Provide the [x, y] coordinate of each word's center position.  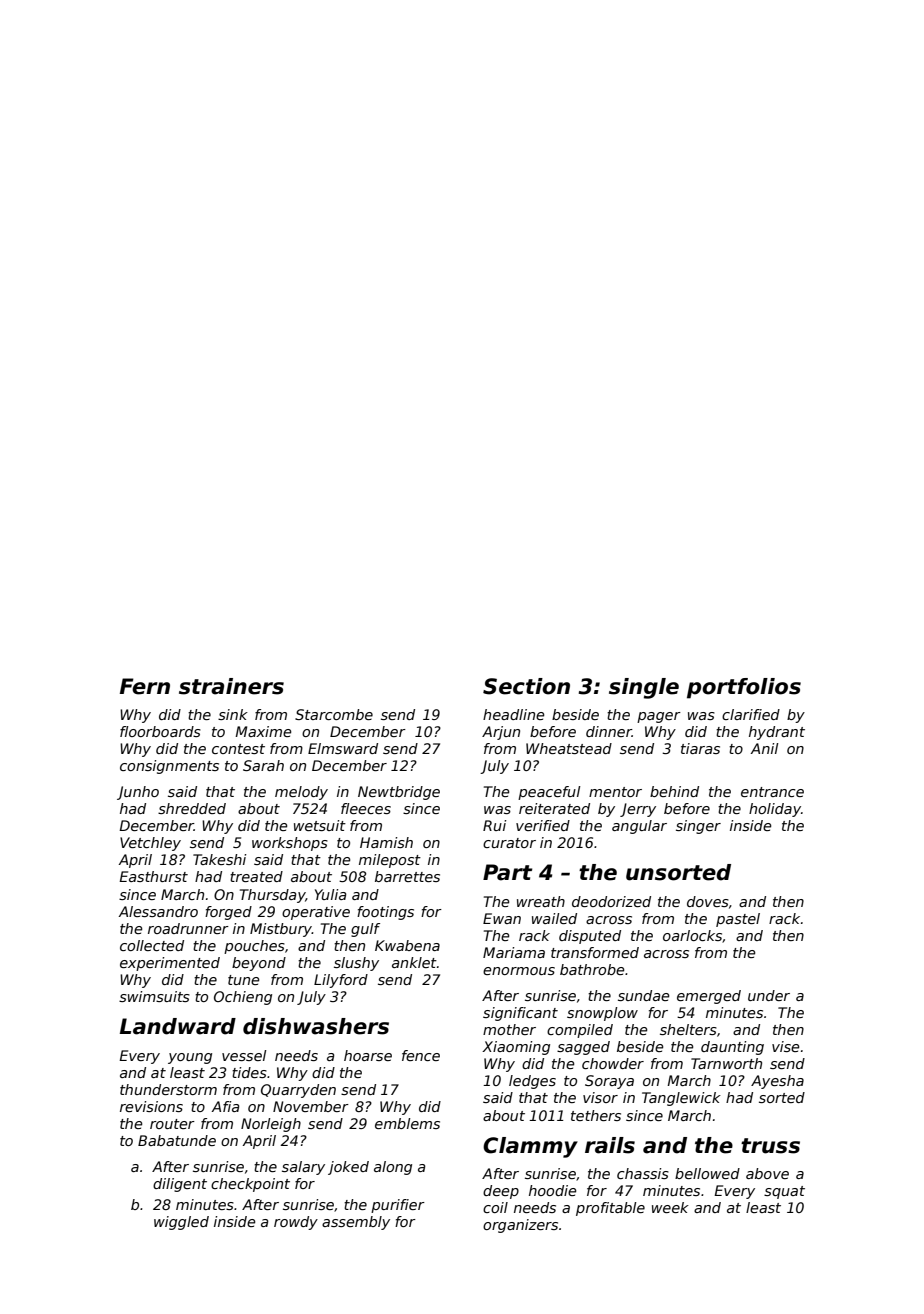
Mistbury [281, 930]
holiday [775, 810]
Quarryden [298, 1091]
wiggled [181, 1223]
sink [233, 714]
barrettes [407, 876]
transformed [595, 952]
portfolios [744, 688]
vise [785, 1046]
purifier [398, 1206]
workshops [290, 844]
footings [385, 913]
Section [526, 686]
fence [421, 1055]
